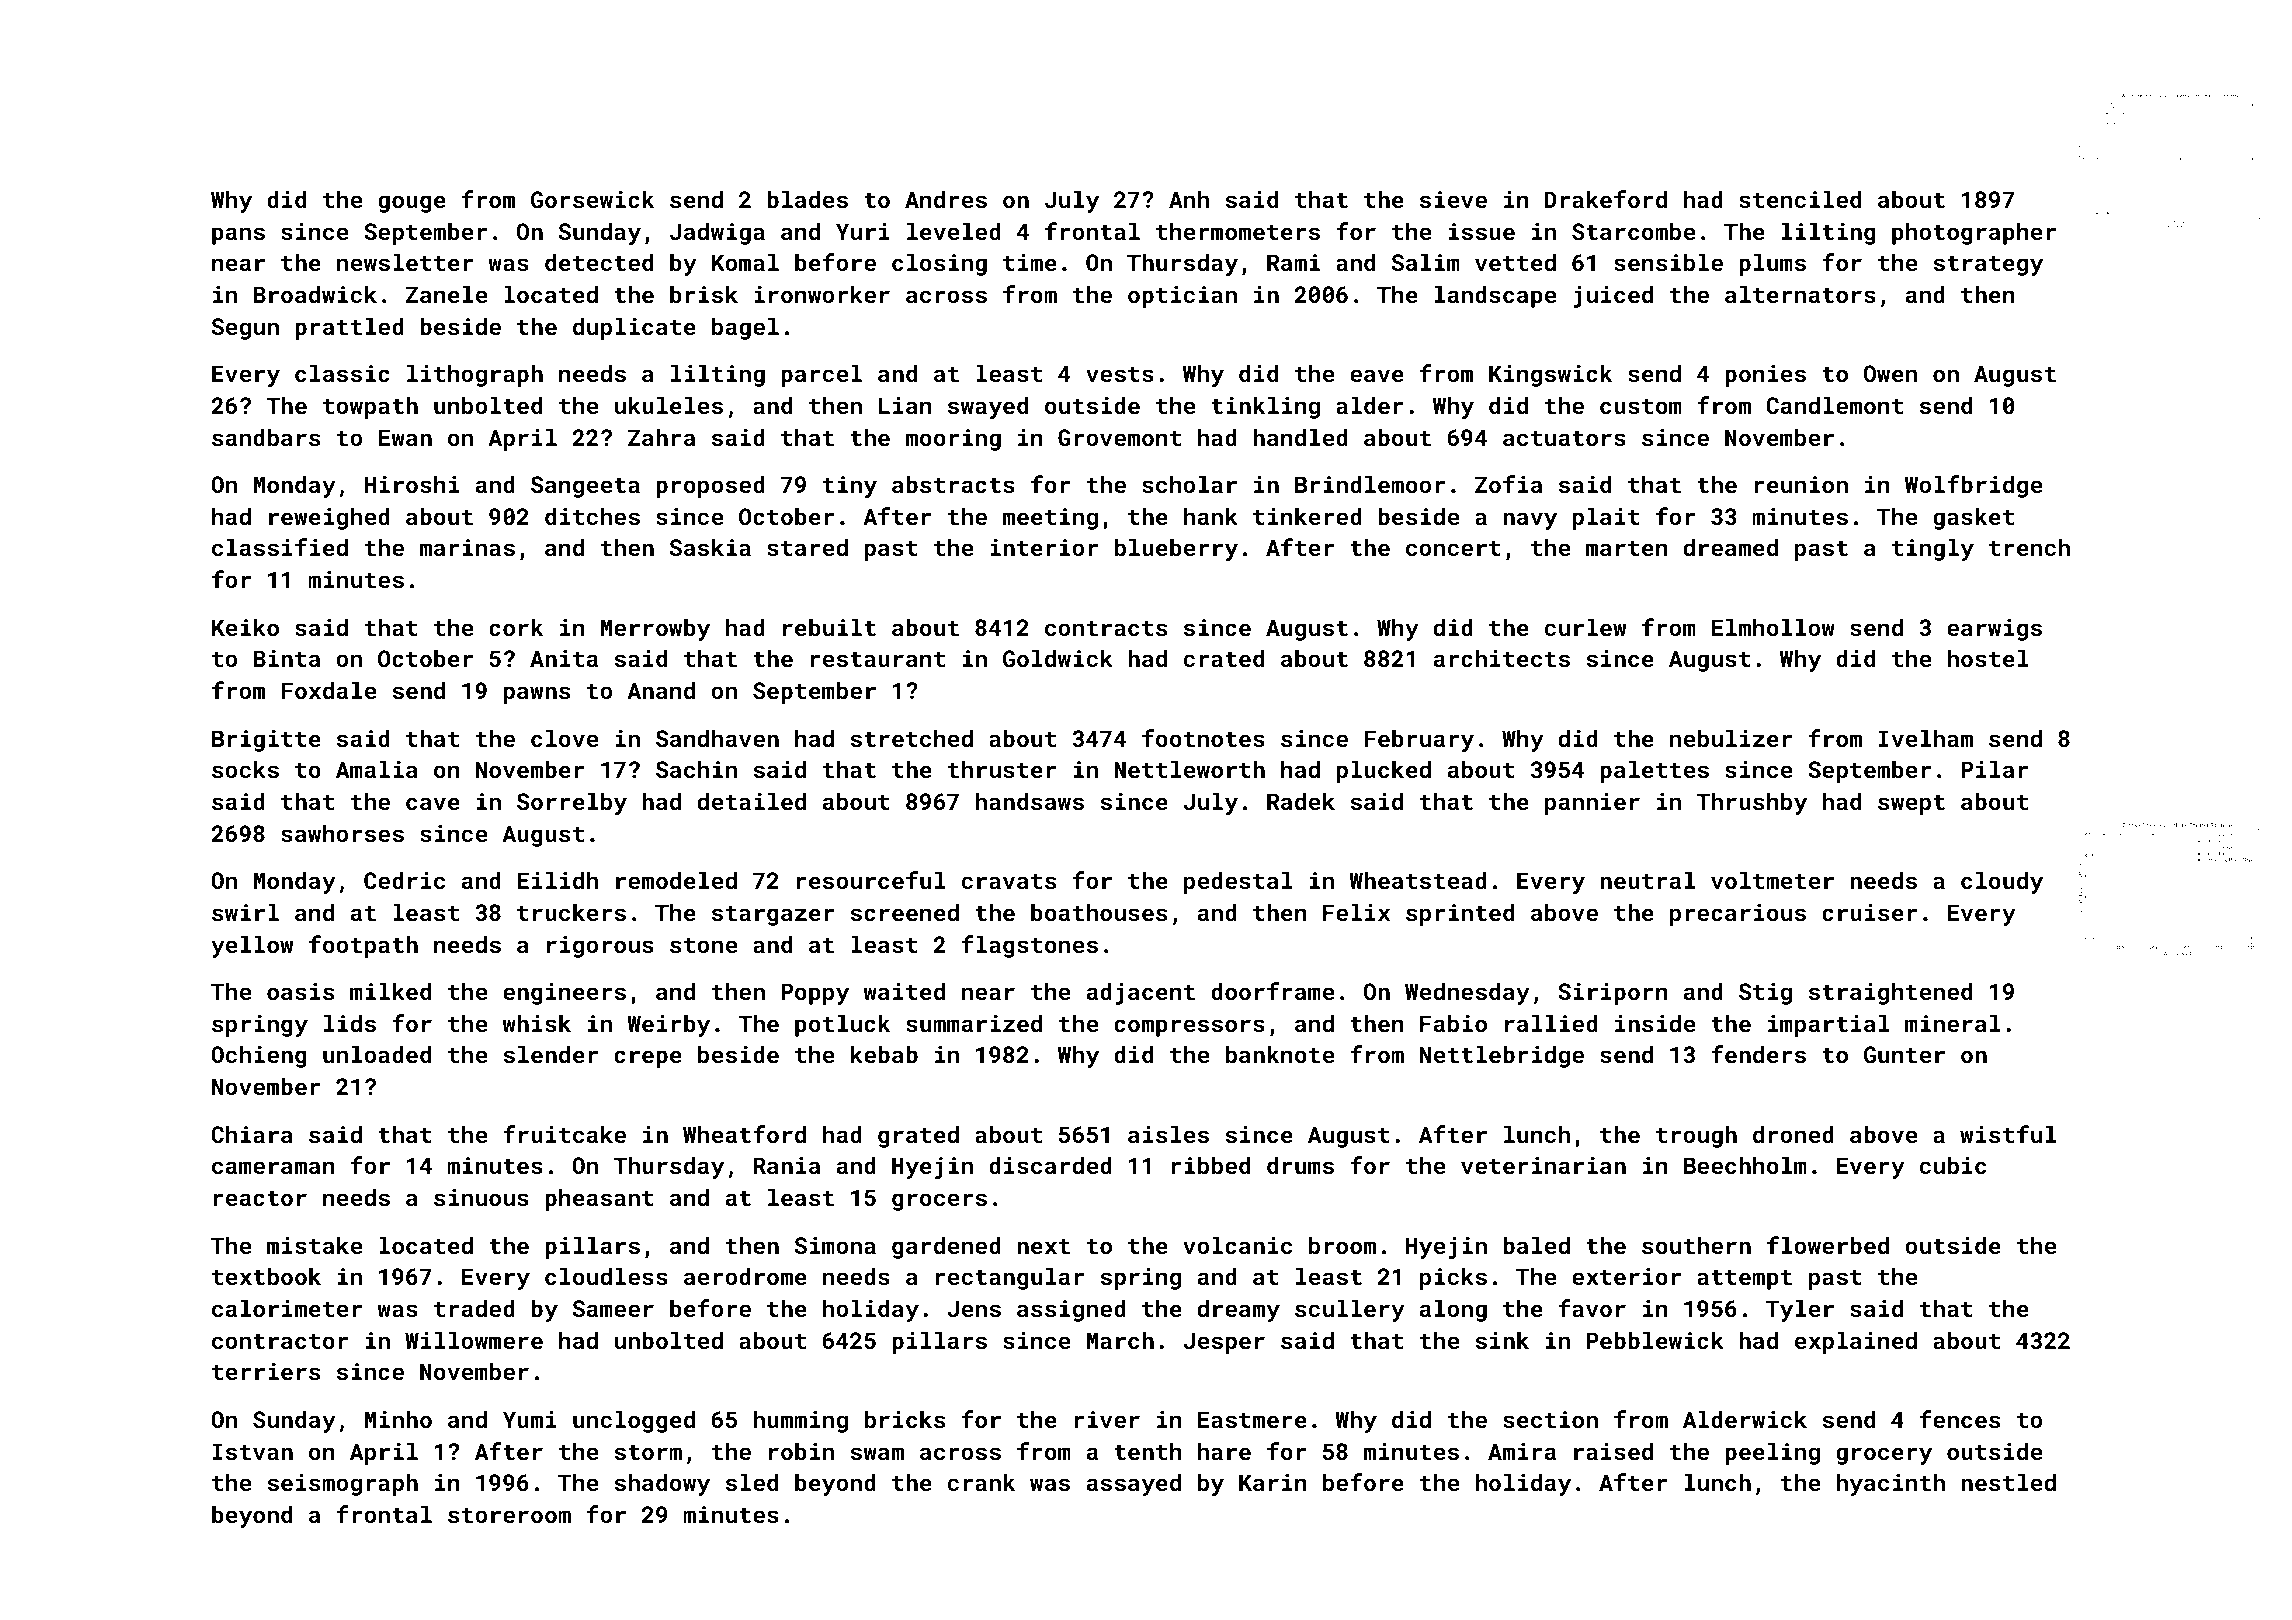  I want to click on mineral, so click(1953, 1023).
